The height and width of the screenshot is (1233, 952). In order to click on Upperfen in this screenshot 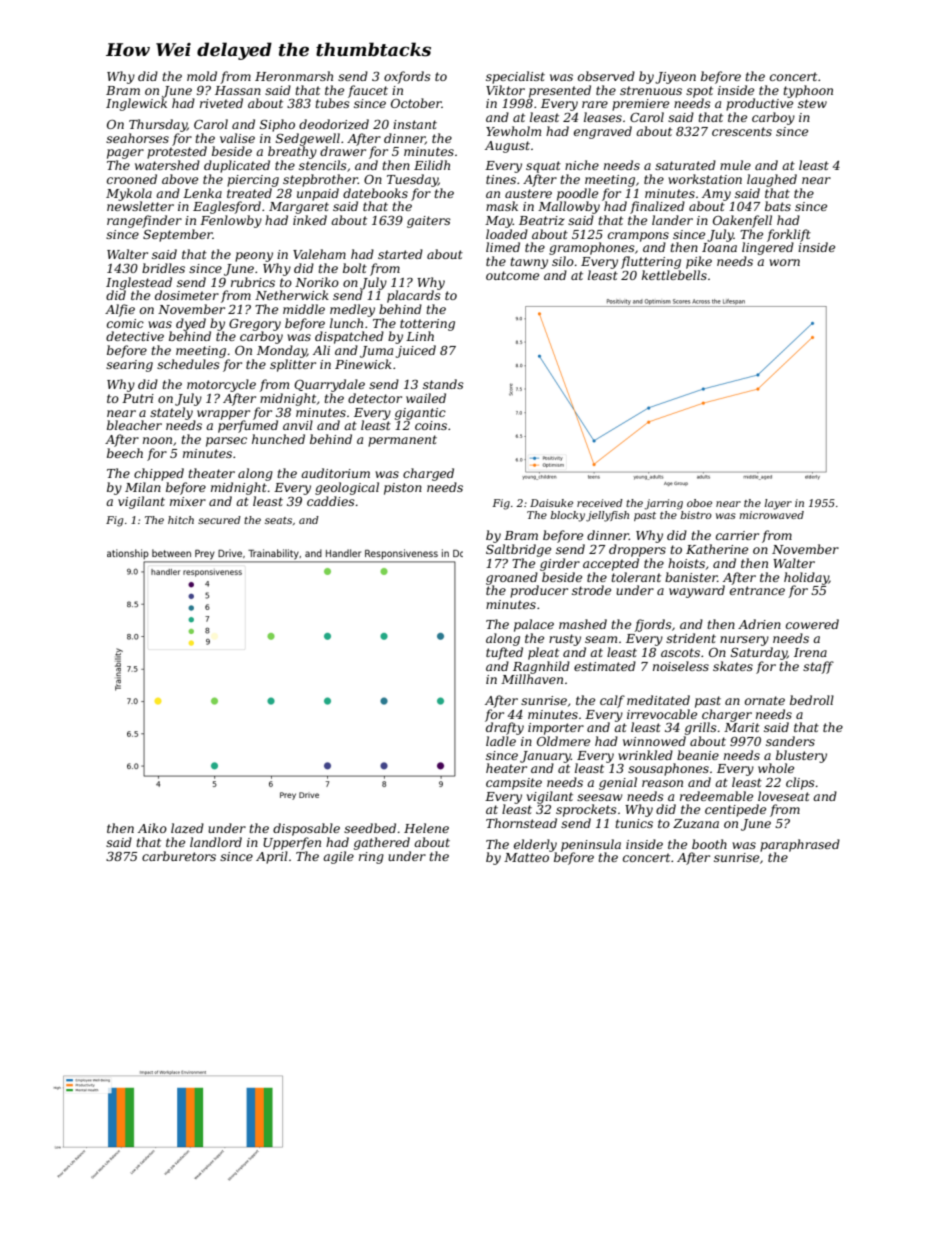, I will do `click(292, 843)`.
